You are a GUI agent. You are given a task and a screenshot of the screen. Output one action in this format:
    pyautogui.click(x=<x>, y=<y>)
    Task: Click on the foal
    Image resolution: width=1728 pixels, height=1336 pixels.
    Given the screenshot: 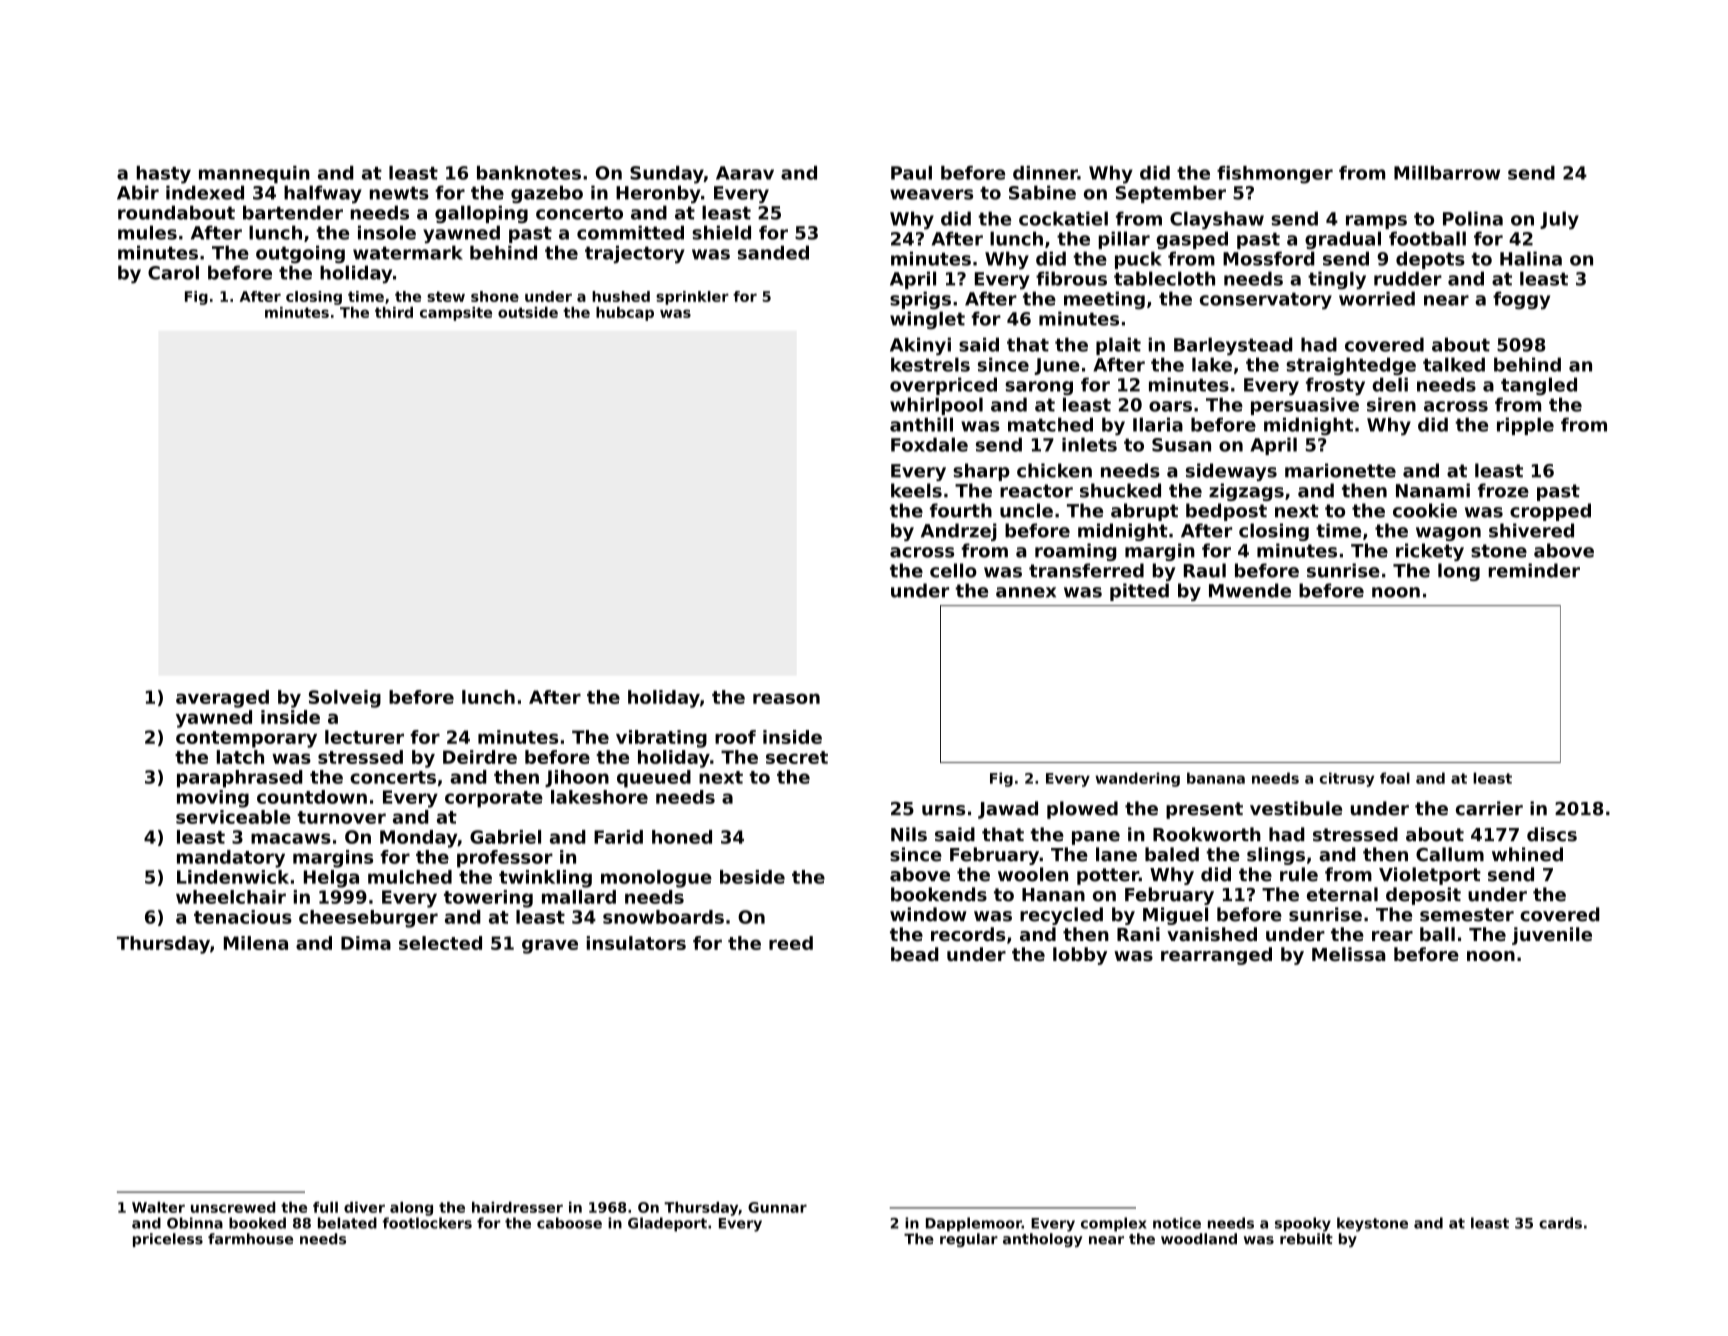 What is the action you would take?
    pyautogui.click(x=1395, y=778)
